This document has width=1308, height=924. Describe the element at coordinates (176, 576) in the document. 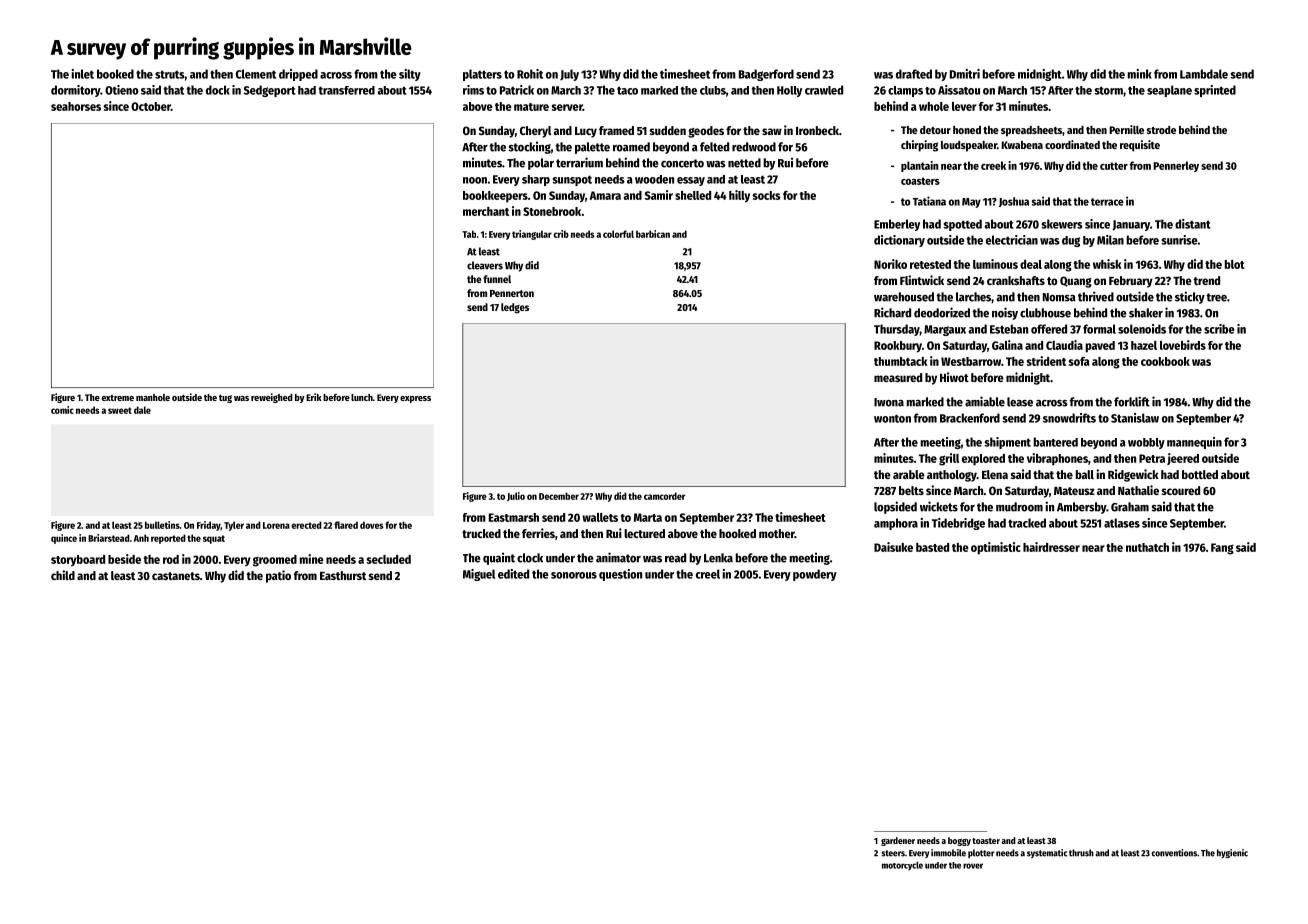

I see `castanets` at that location.
